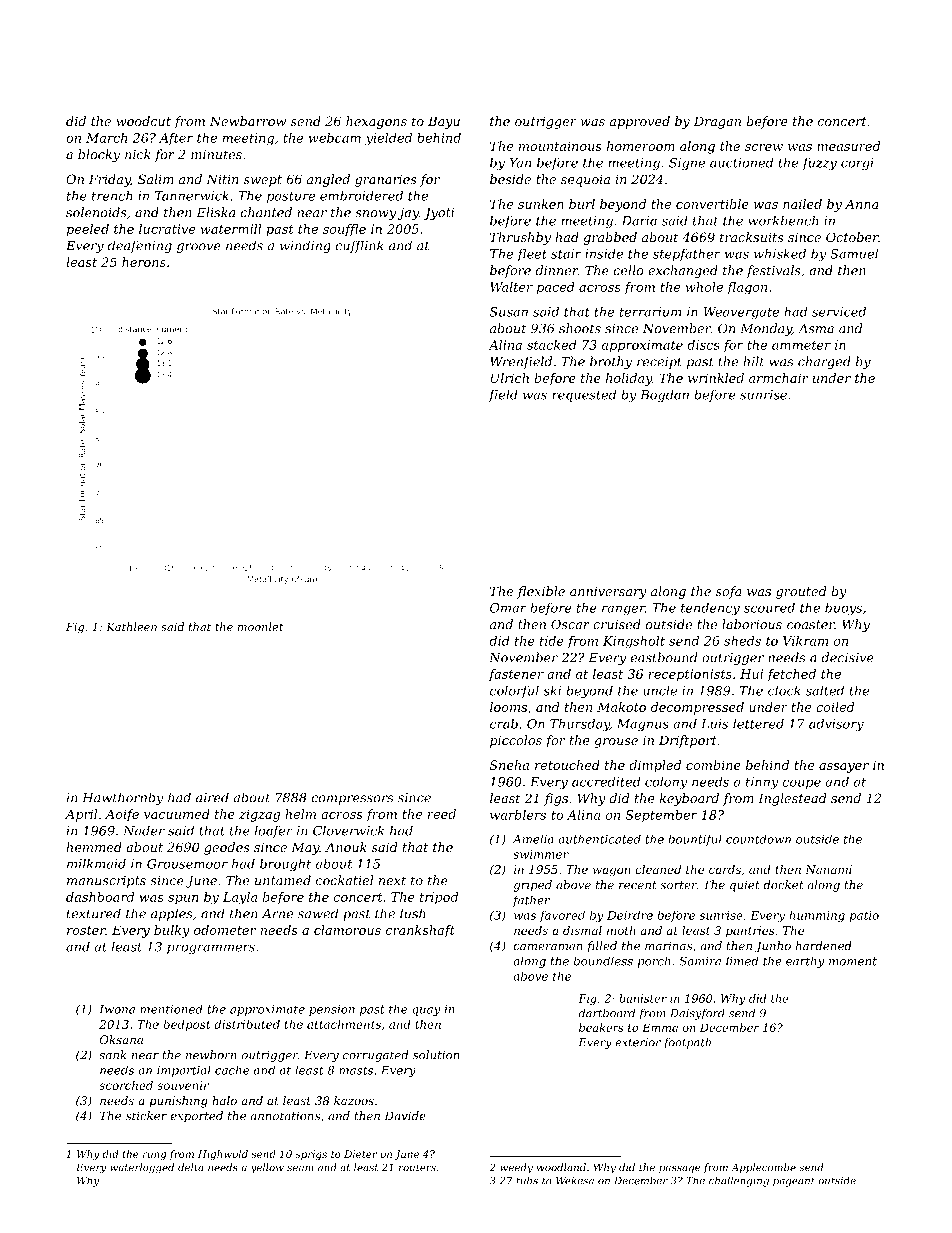 The height and width of the image is (1233, 952). Describe the element at coordinates (144, 262) in the image. I see `herons` at that location.
